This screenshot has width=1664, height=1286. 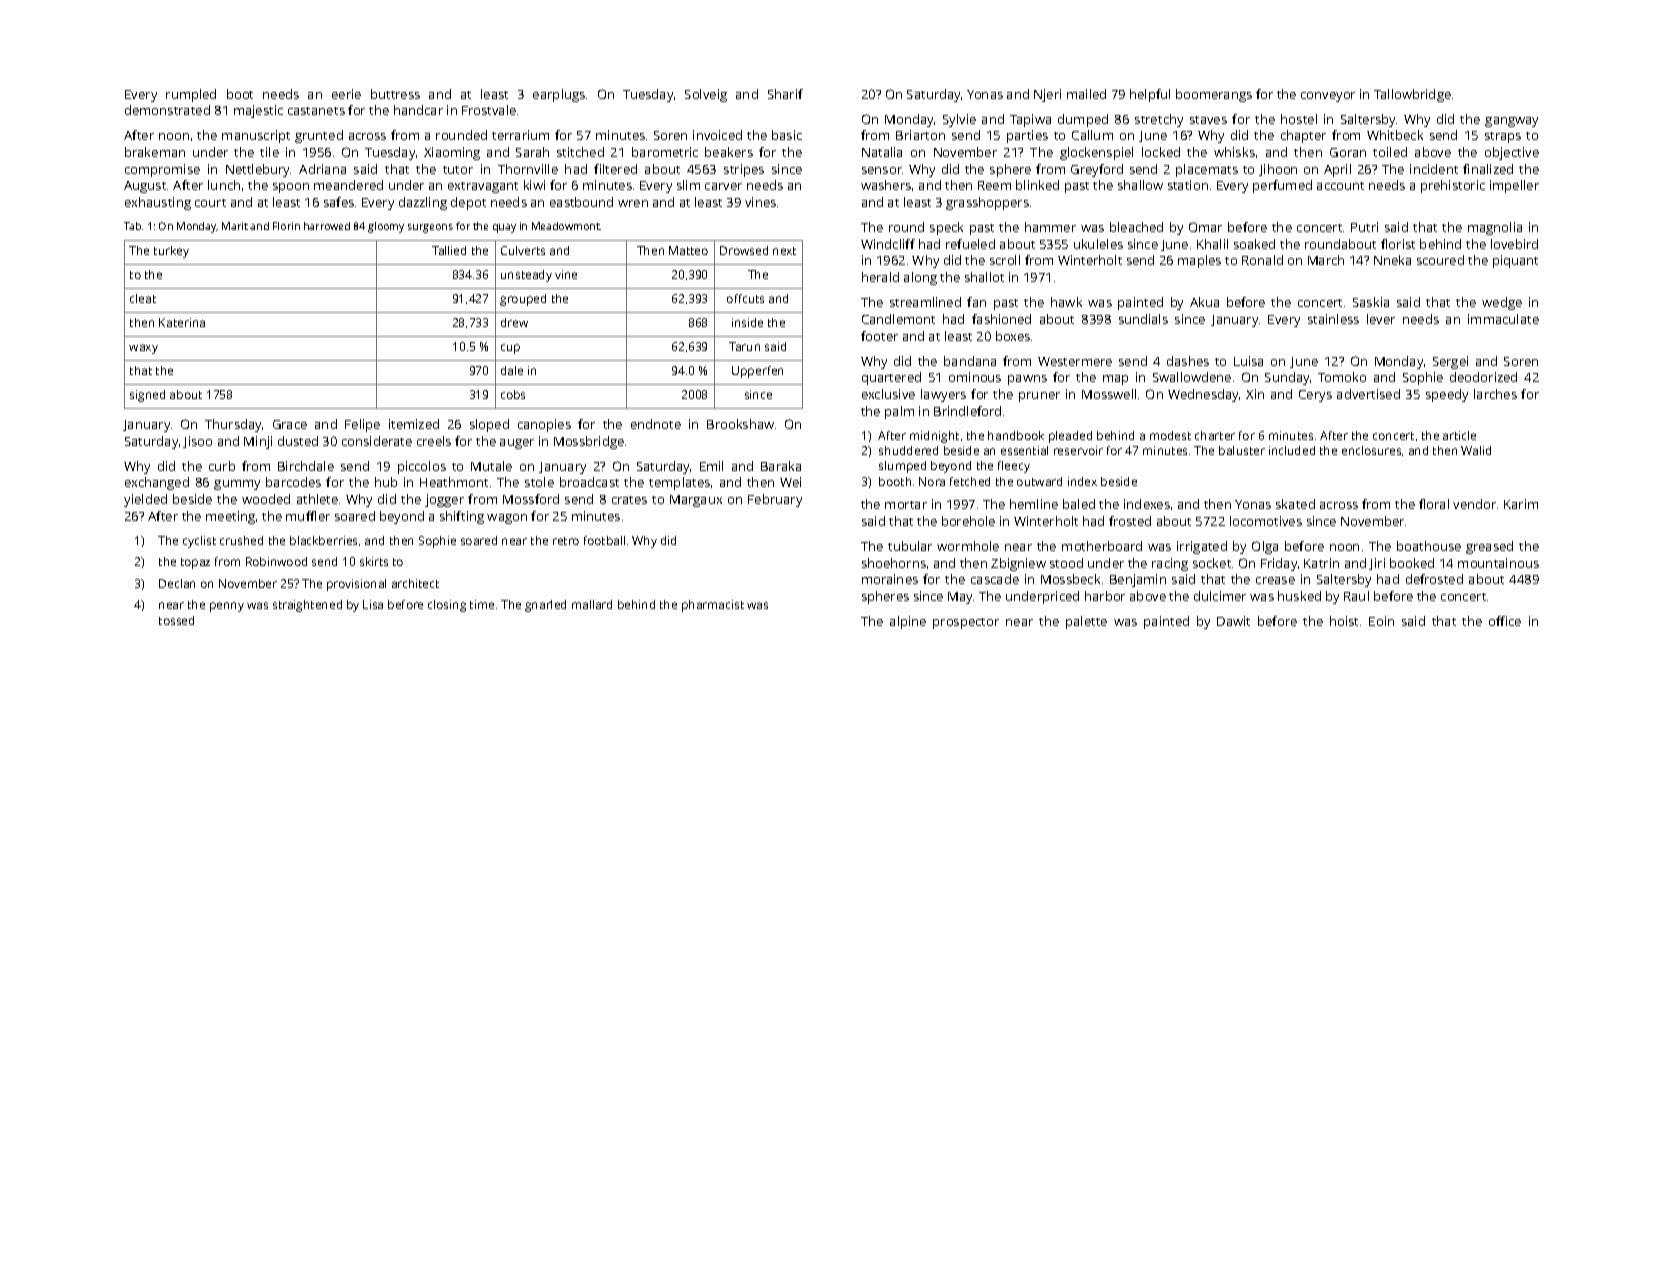 I want to click on Tallowbridge, so click(x=1412, y=95).
